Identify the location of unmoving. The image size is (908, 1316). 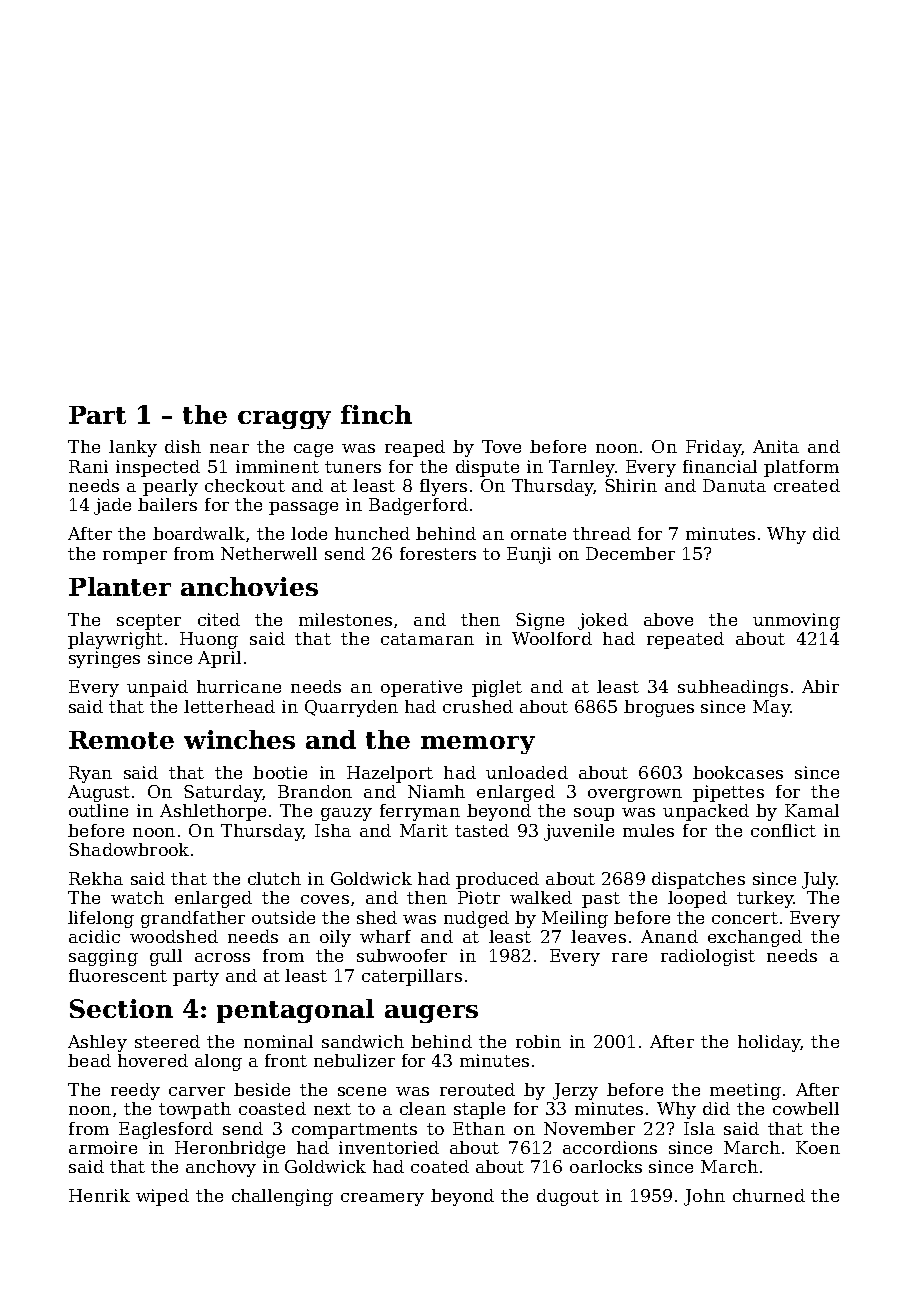
(796, 621).
